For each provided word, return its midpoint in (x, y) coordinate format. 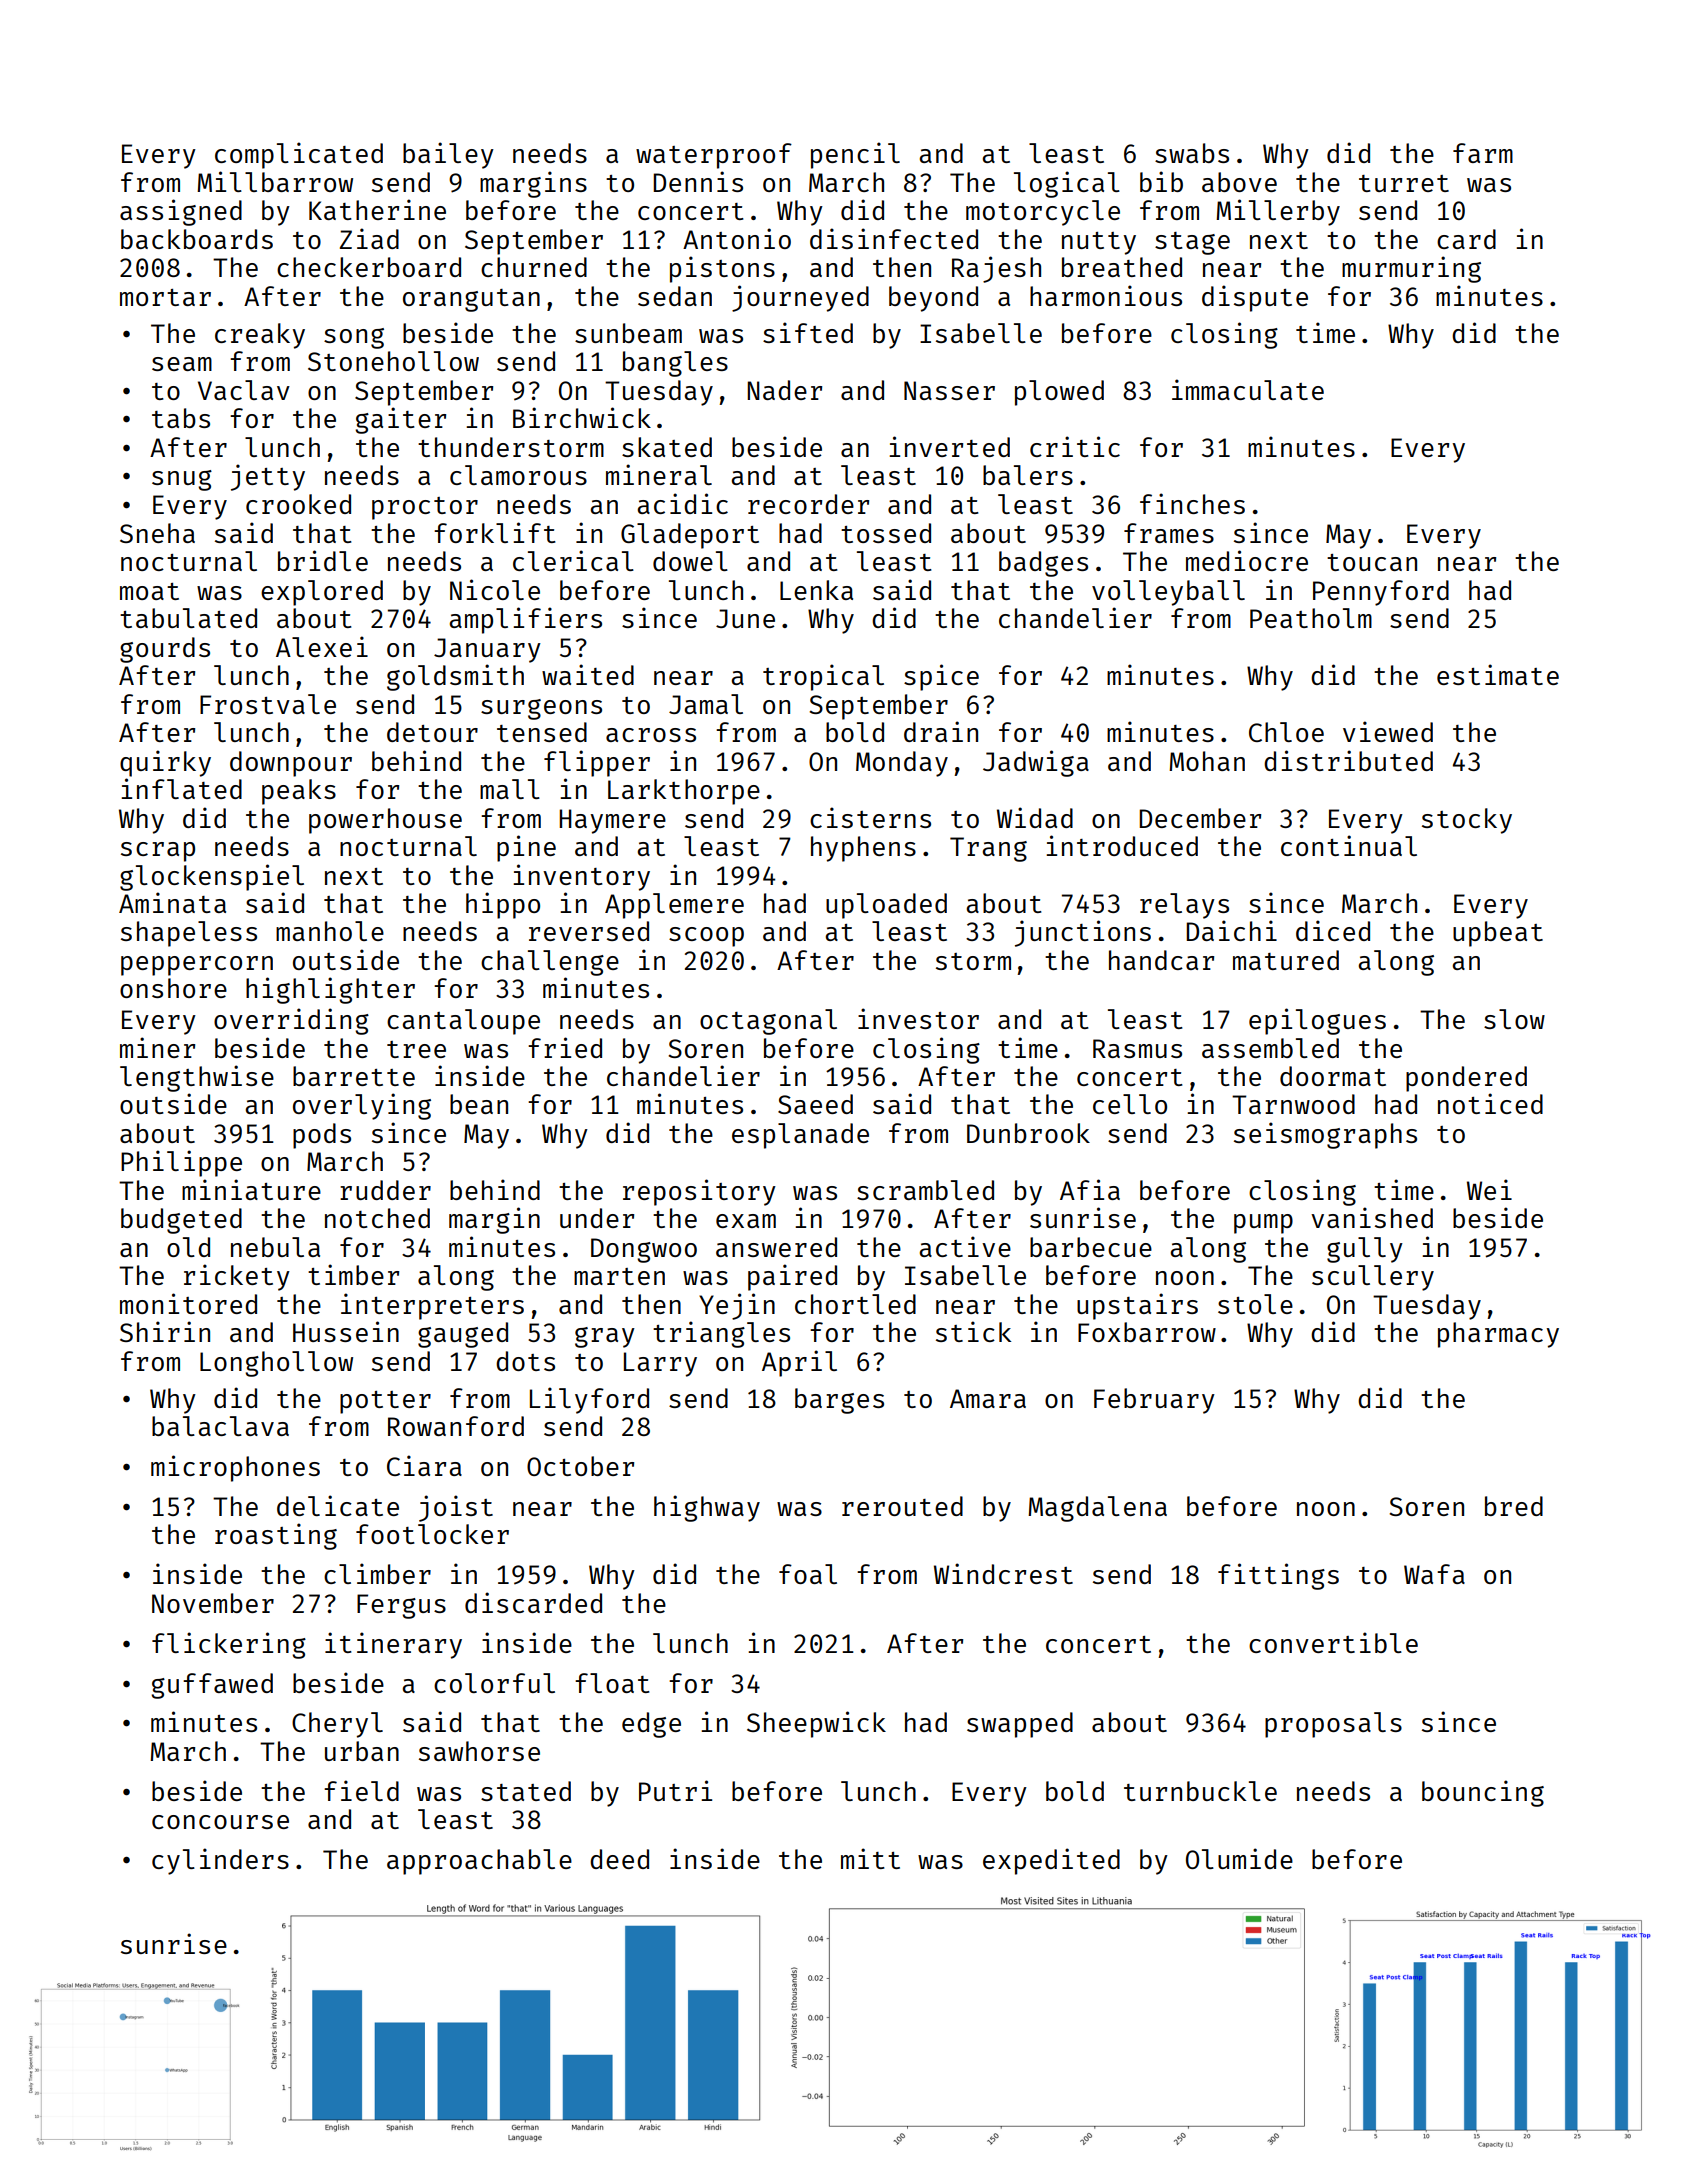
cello (1130, 1104)
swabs (1192, 153)
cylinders (220, 1861)
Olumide (1239, 1858)
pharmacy (1498, 1335)
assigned (181, 212)
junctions (1083, 933)
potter (385, 1402)
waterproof (714, 156)
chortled (855, 1304)
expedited (1051, 1861)
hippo (503, 905)
